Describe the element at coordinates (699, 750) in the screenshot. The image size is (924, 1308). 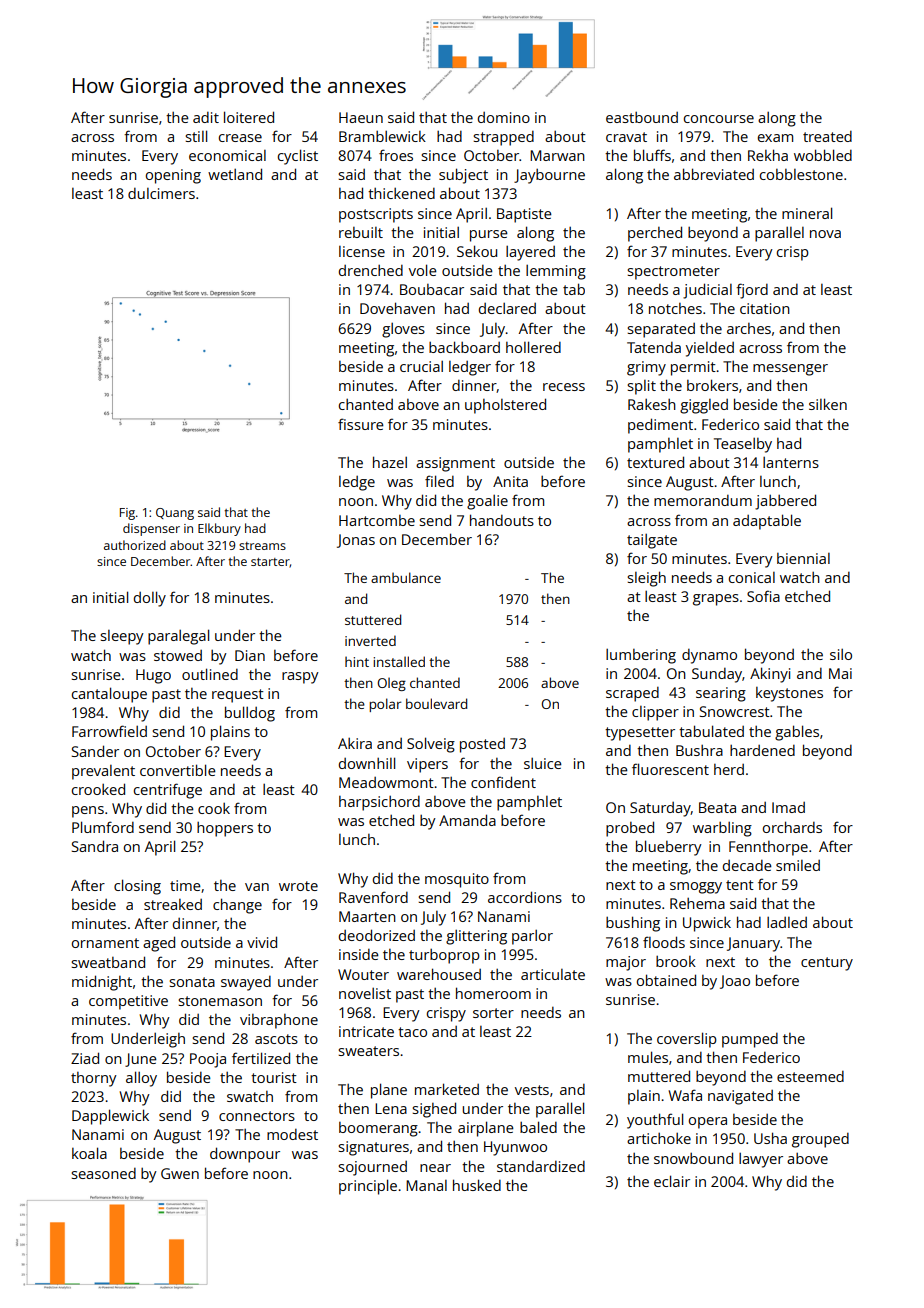
I see `Bushra` at that location.
